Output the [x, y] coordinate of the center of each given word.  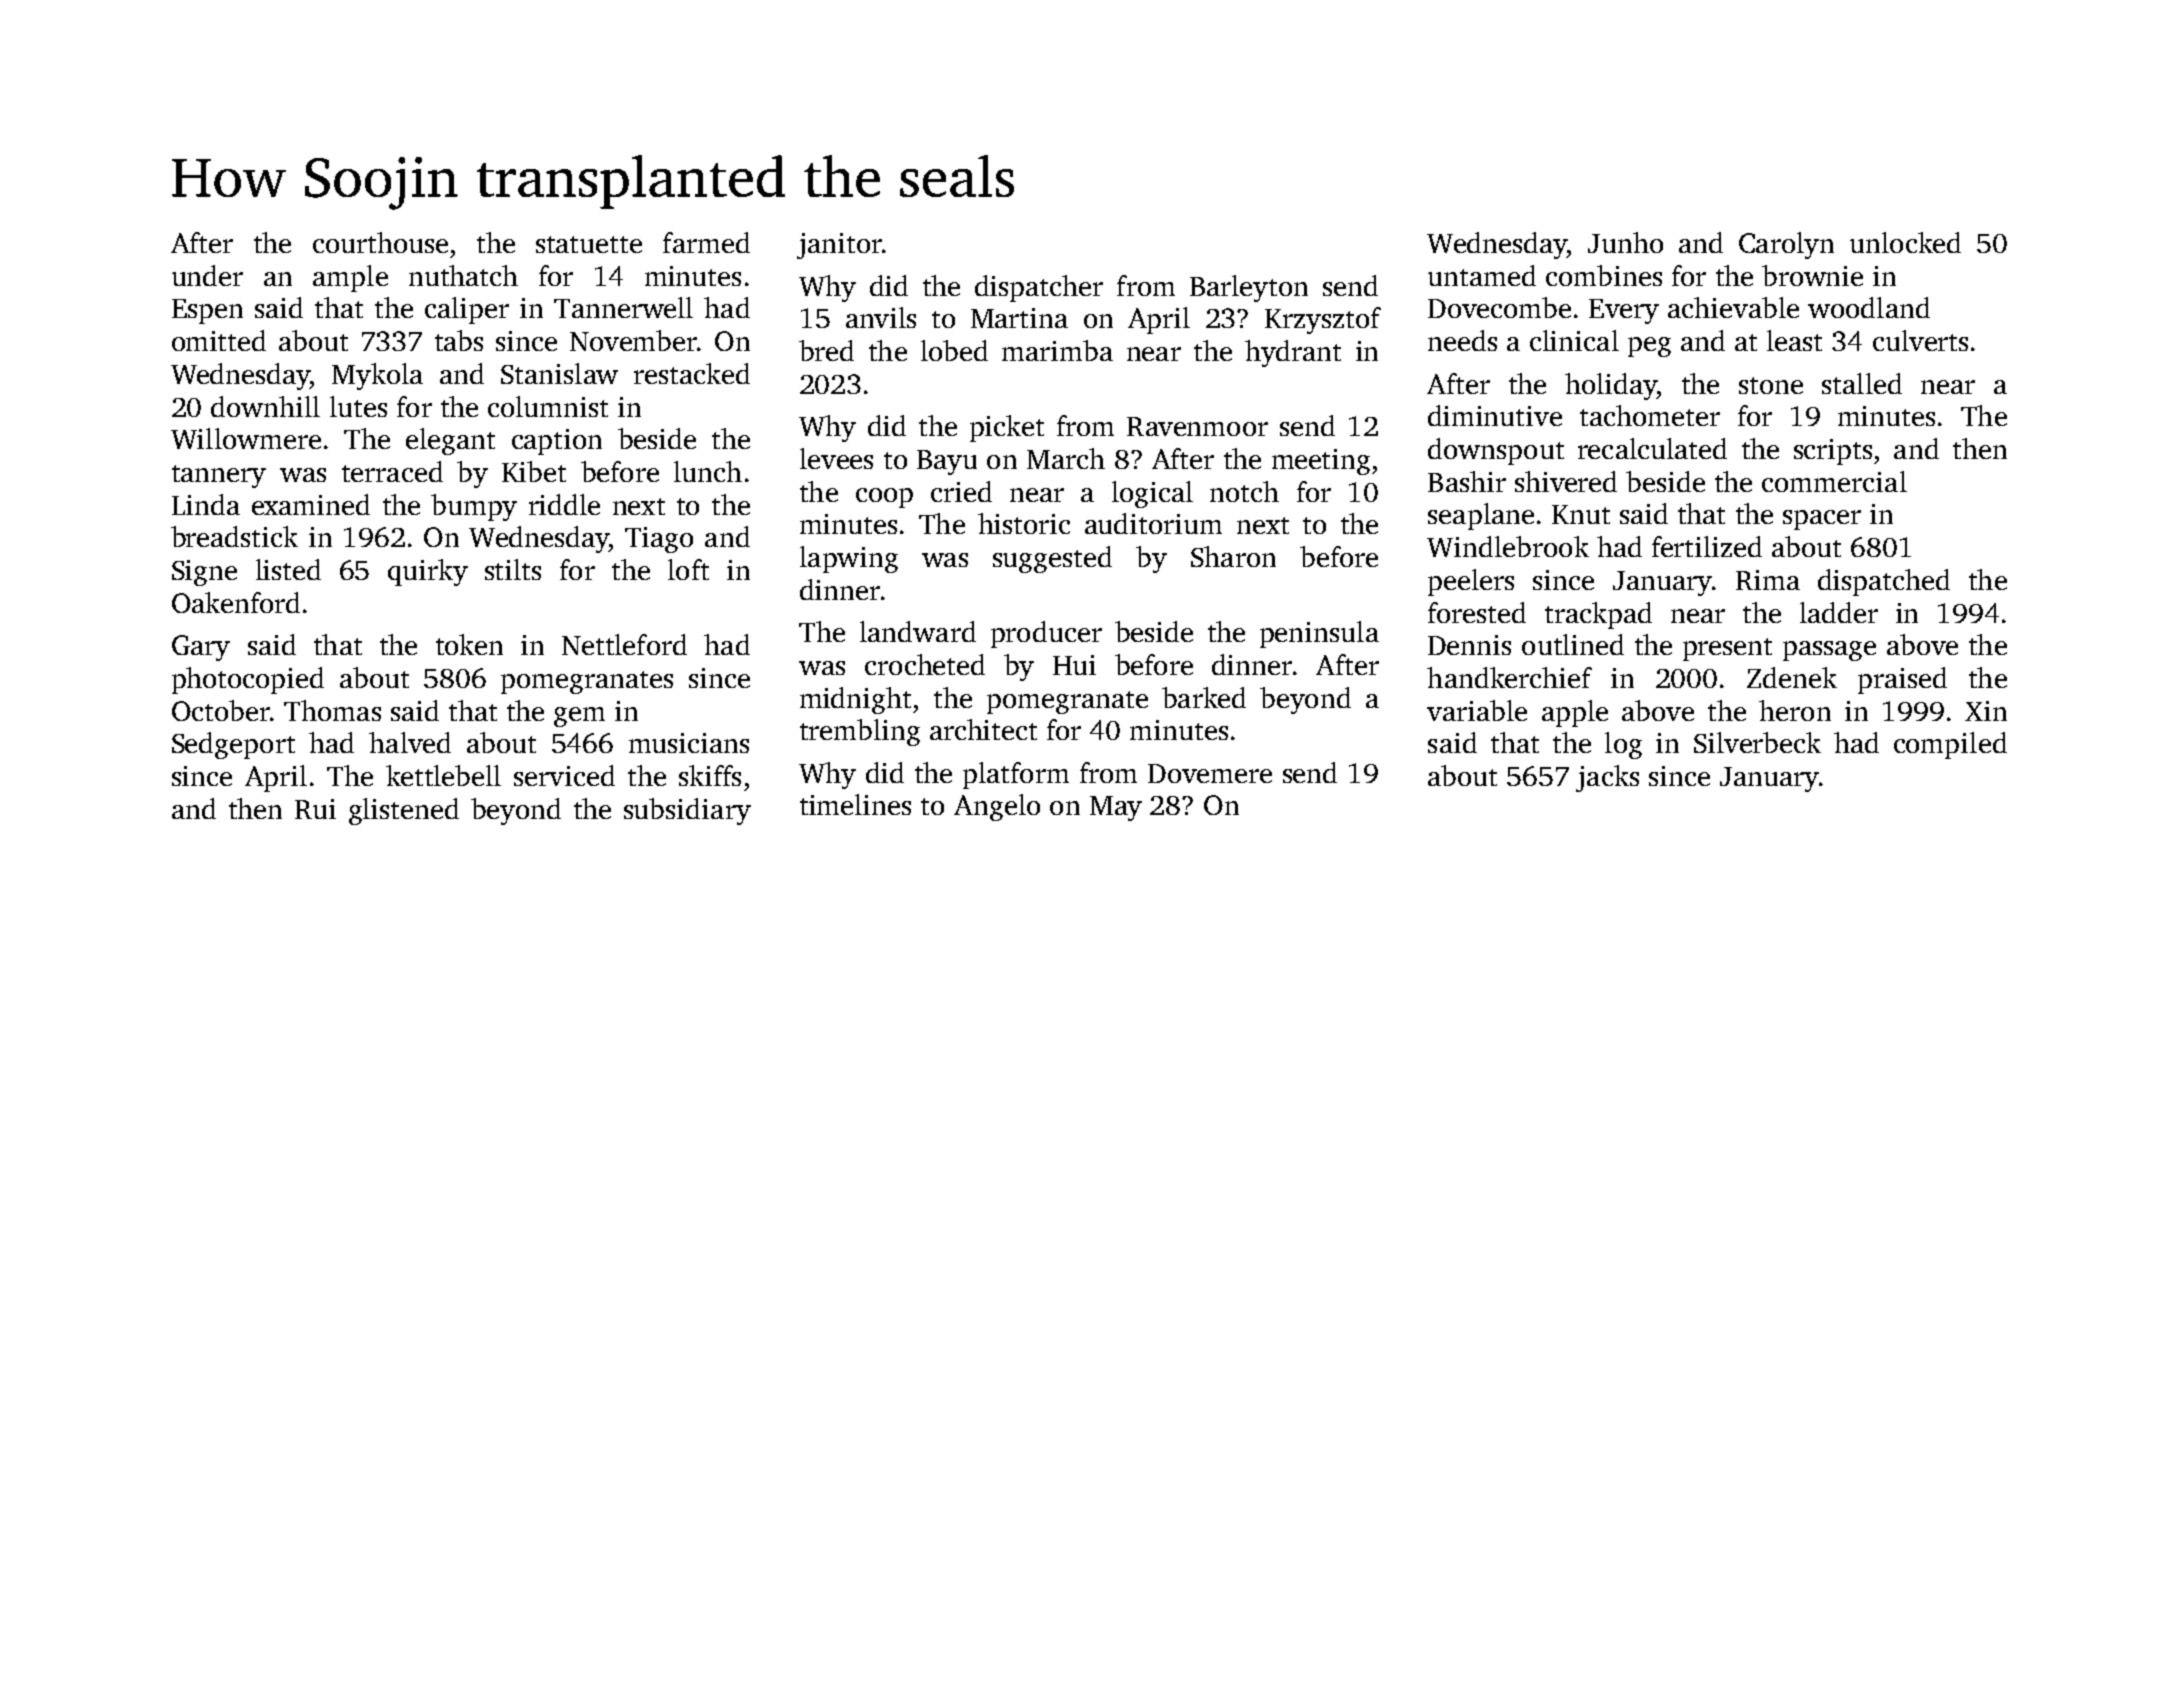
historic [1024, 523]
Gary [201, 648]
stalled [1862, 383]
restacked [692, 373]
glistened [404, 811]
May [1116, 808]
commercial [1834, 481]
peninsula [1319, 634]
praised [1902, 680]
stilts [513, 569]
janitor [839, 246]
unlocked [1905, 242]
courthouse [380, 242]
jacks [1607, 778]
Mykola [377, 376]
